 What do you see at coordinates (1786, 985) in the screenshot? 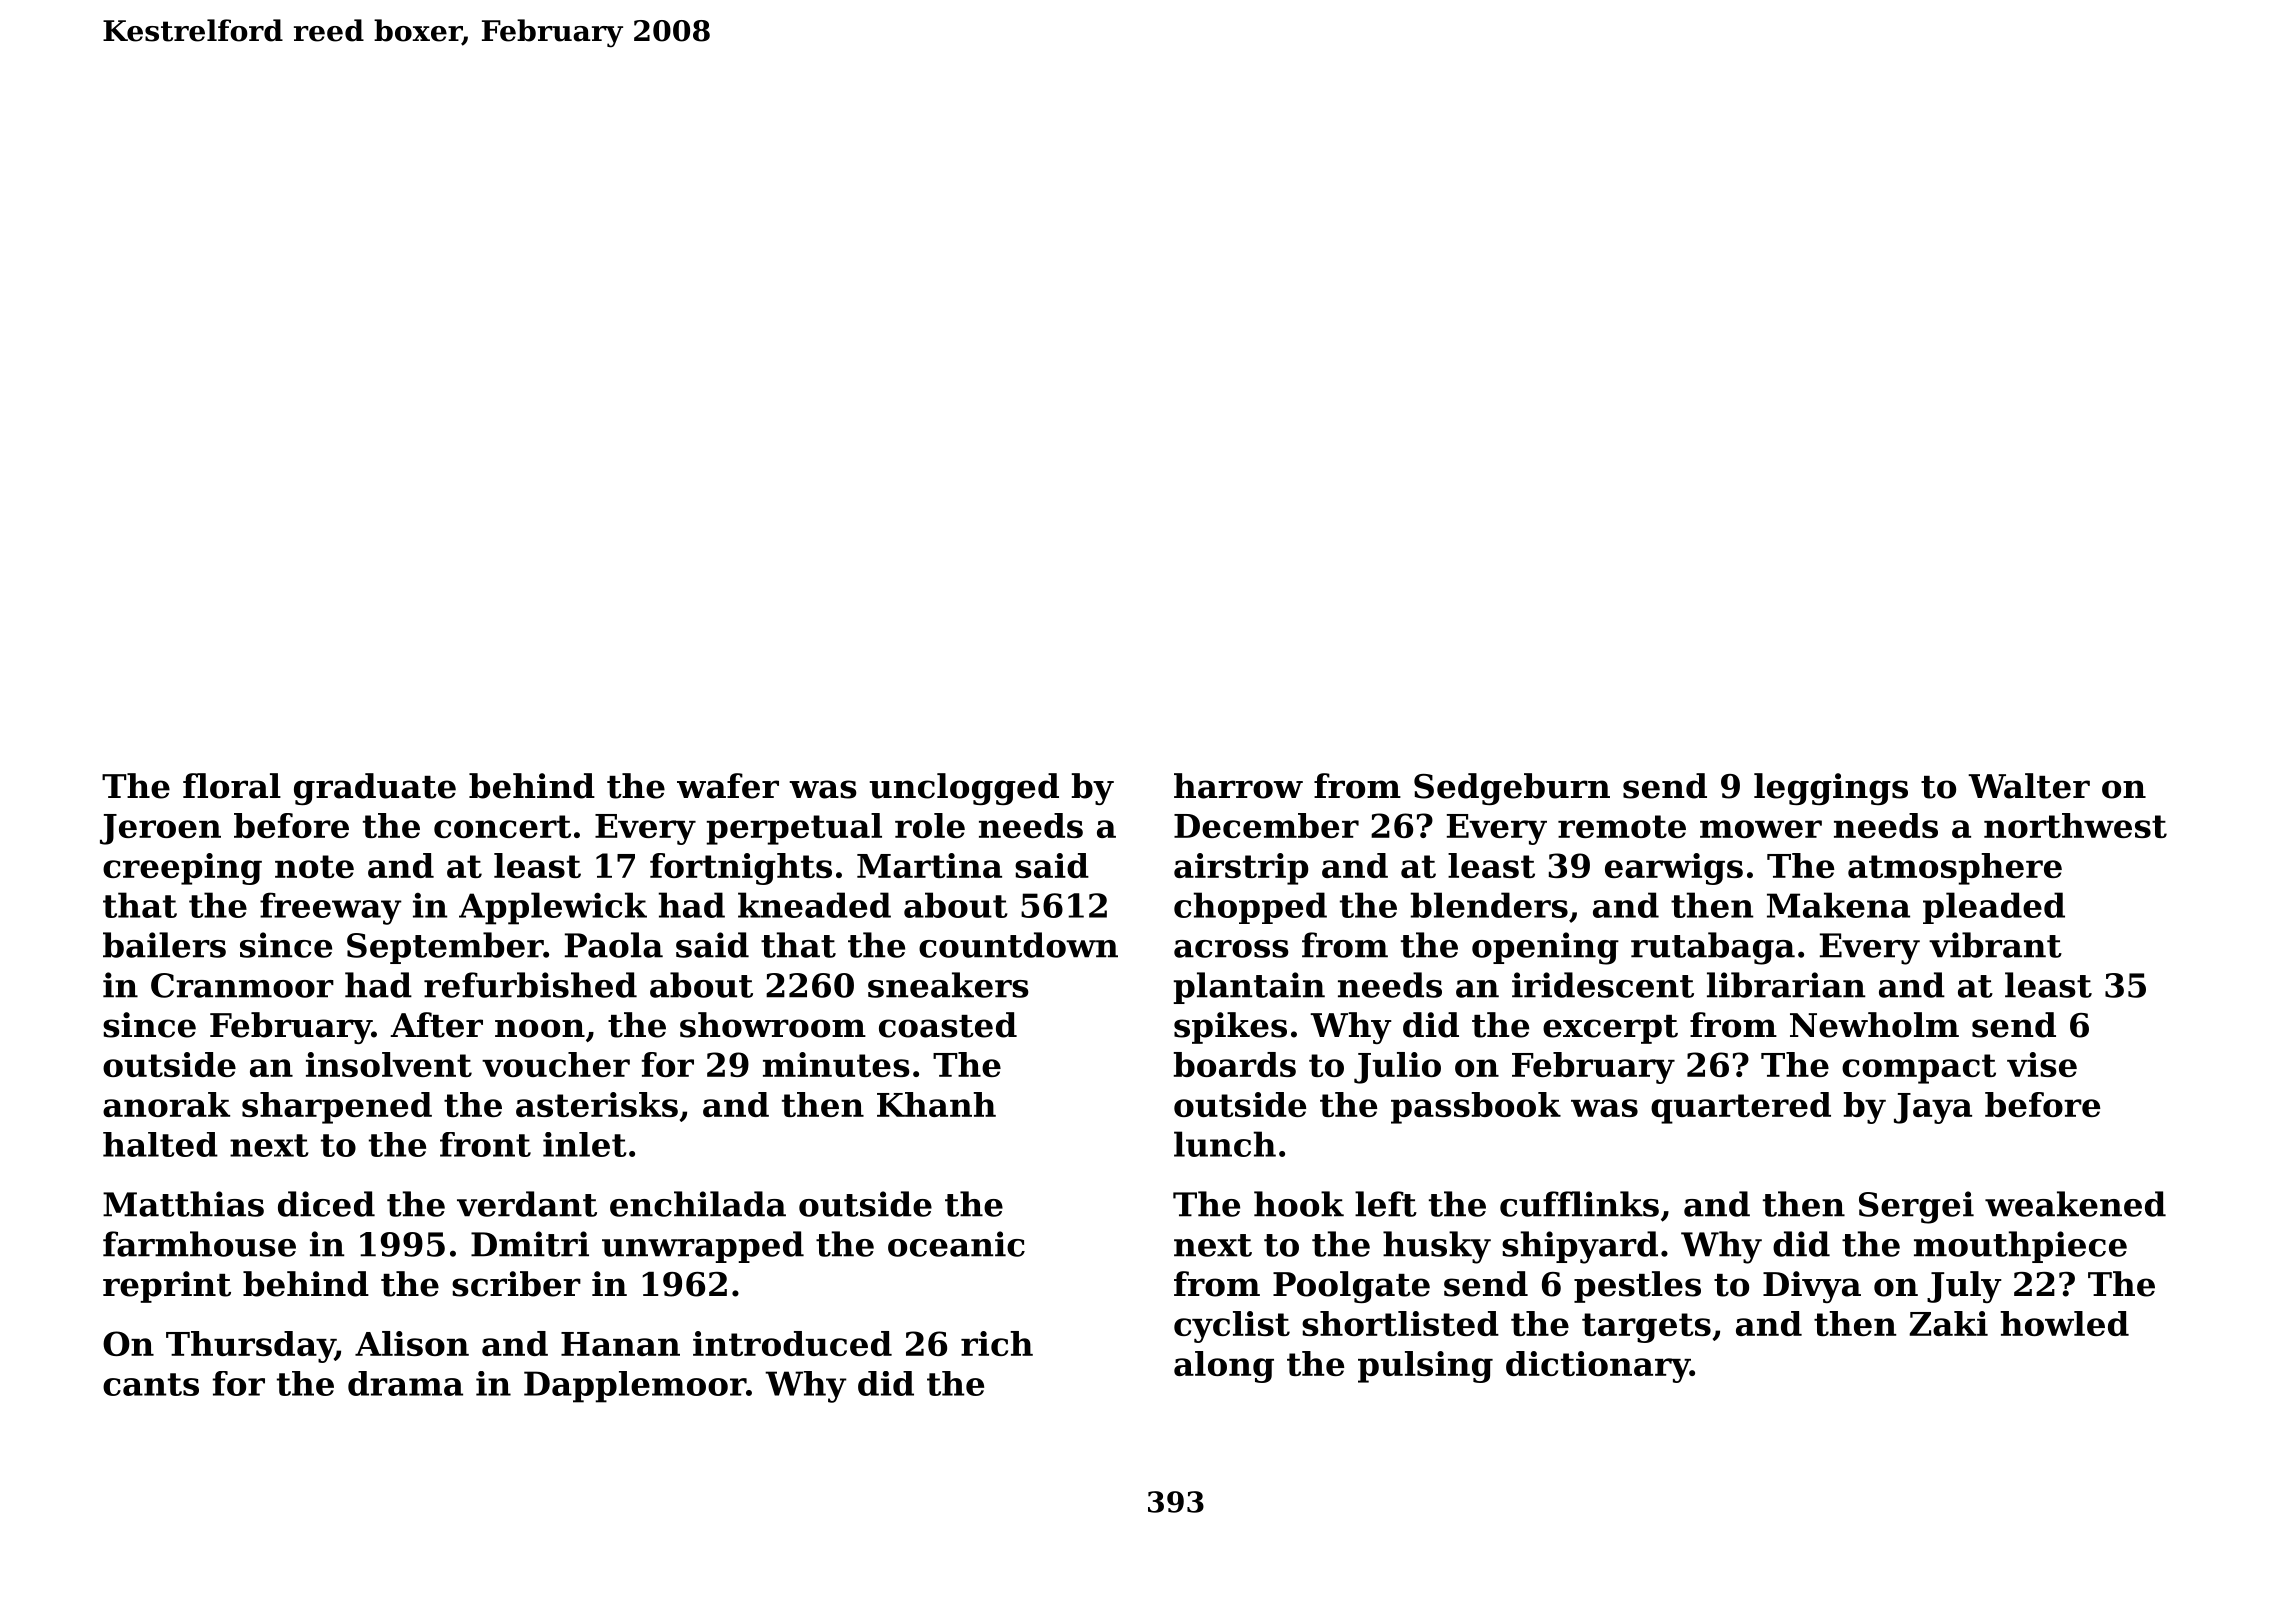
I see `librarian` at bounding box center [1786, 985].
